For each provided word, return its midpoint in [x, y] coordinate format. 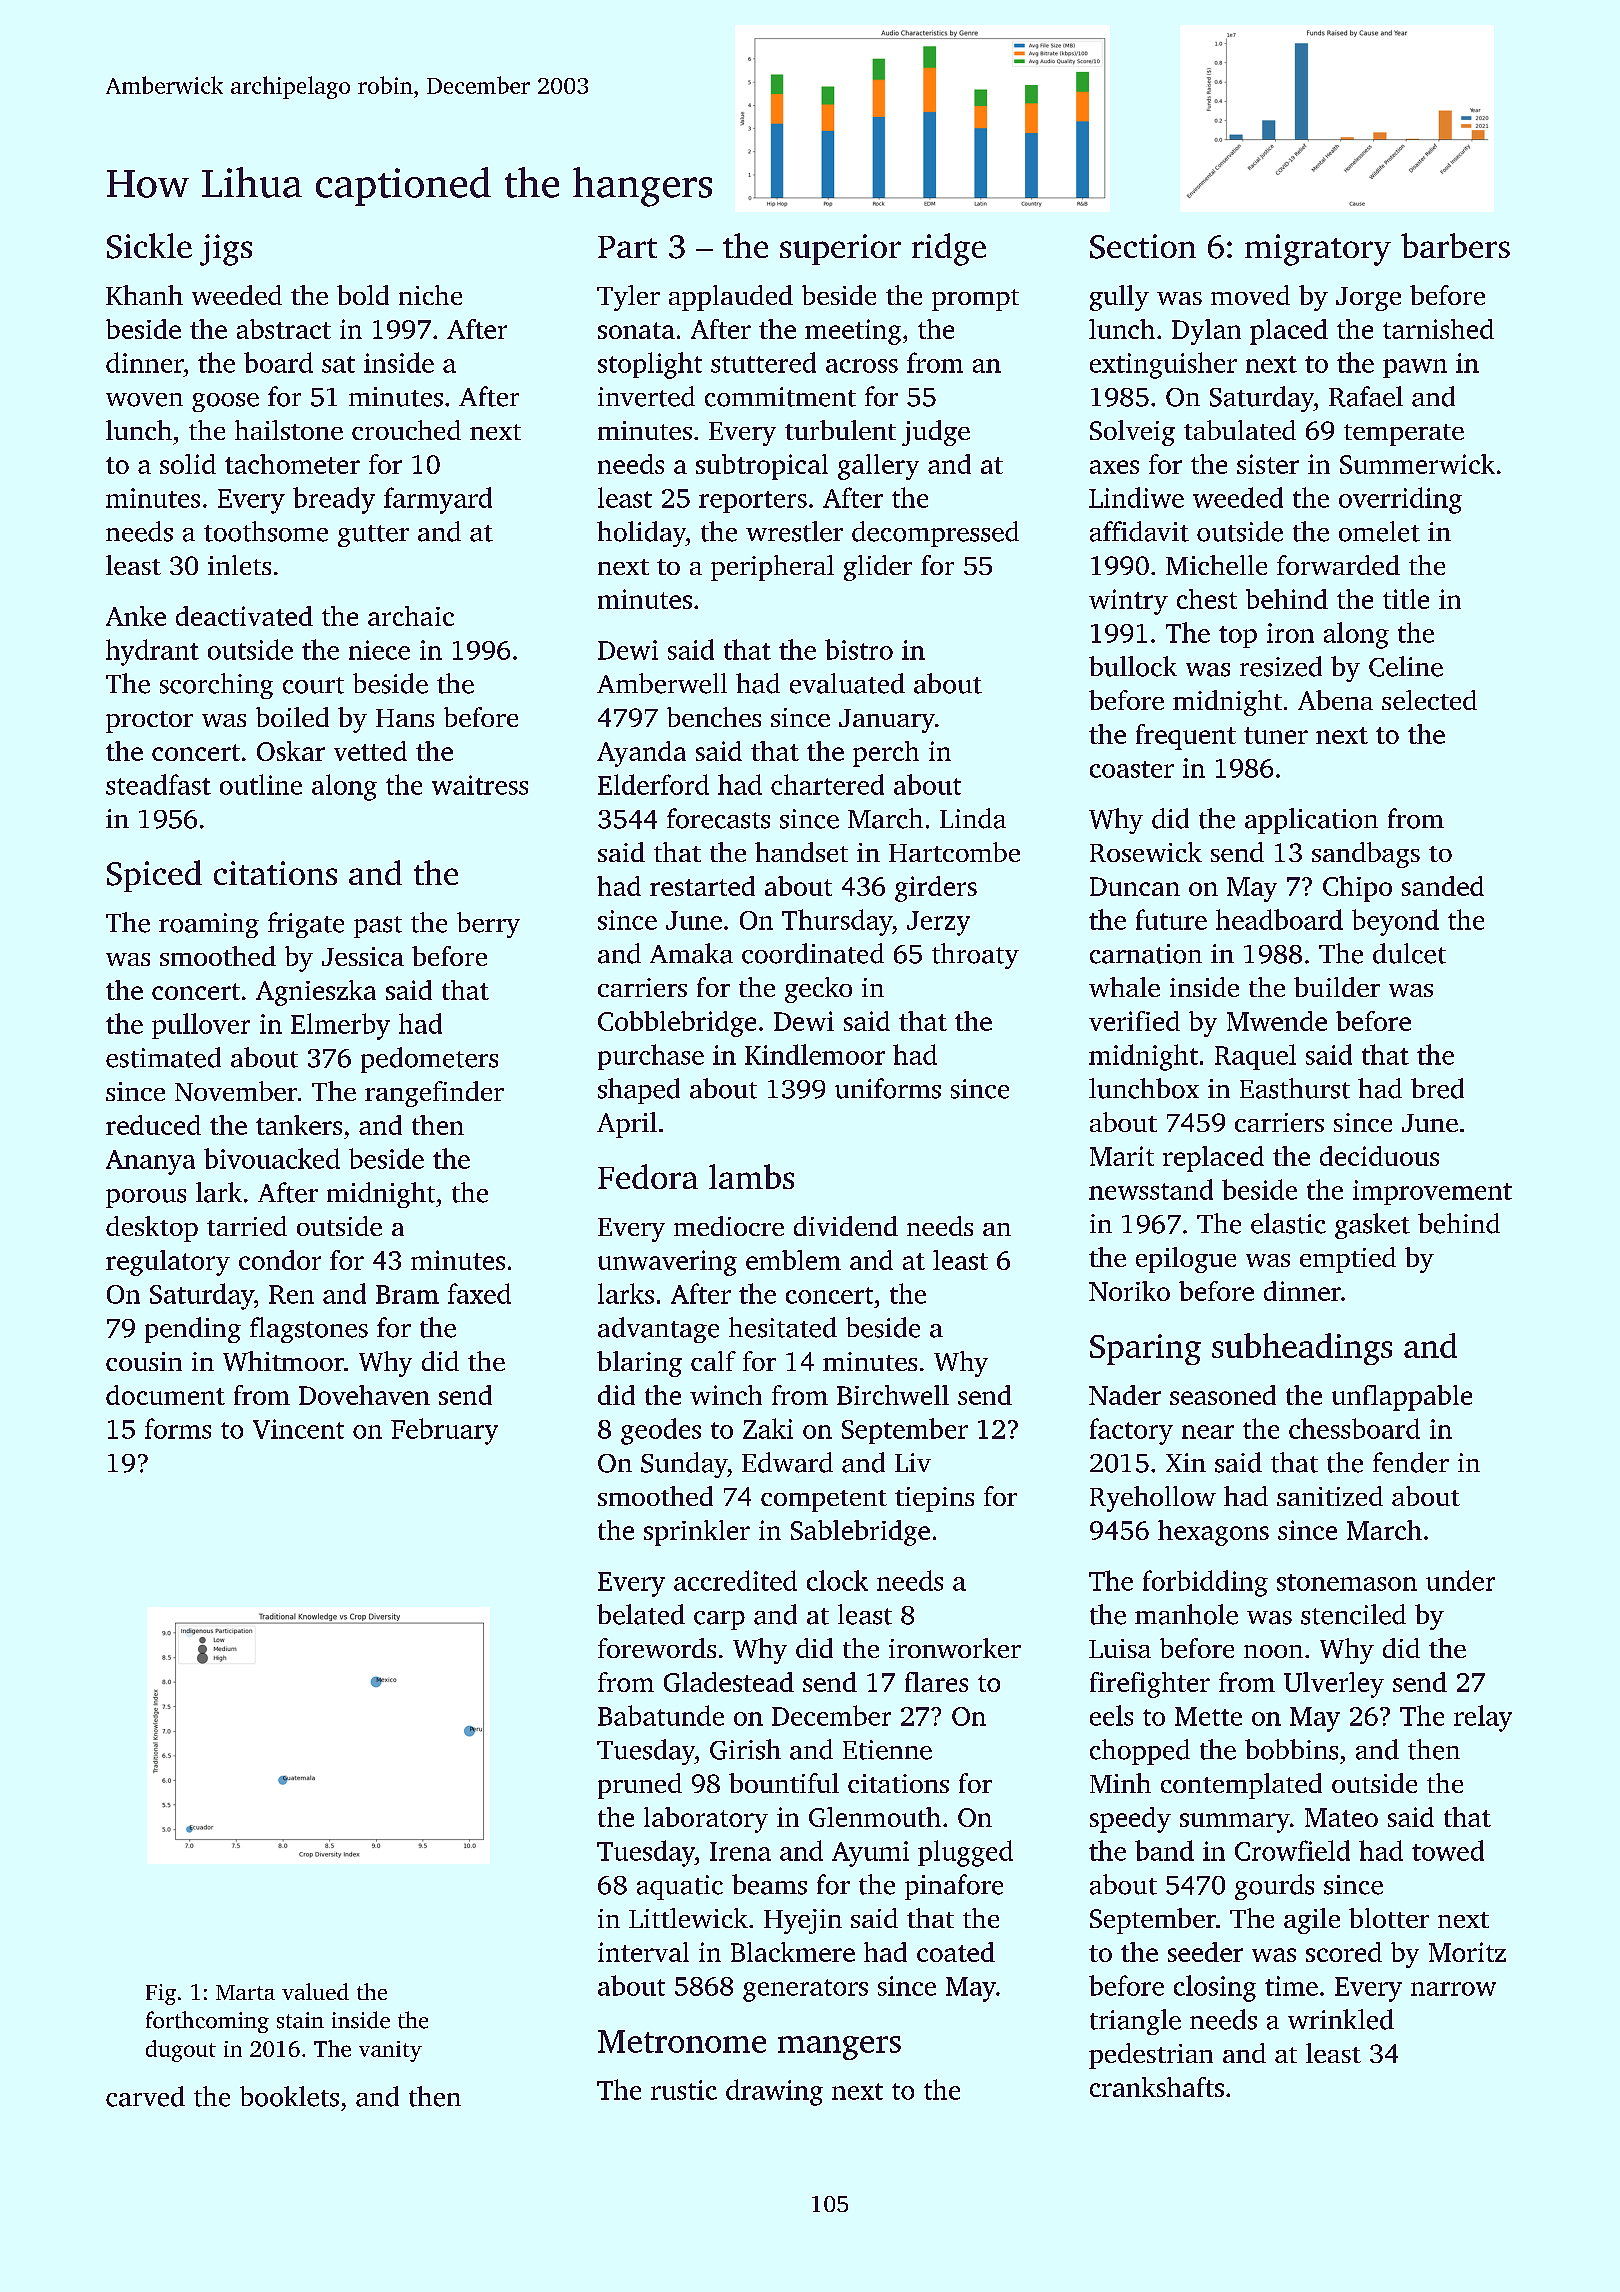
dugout [181, 2051]
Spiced [154, 876]
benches [714, 717]
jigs [226, 250]
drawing [774, 2092]
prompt [975, 300]
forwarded [1338, 565]
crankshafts [1157, 2087]
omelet [1379, 531]
